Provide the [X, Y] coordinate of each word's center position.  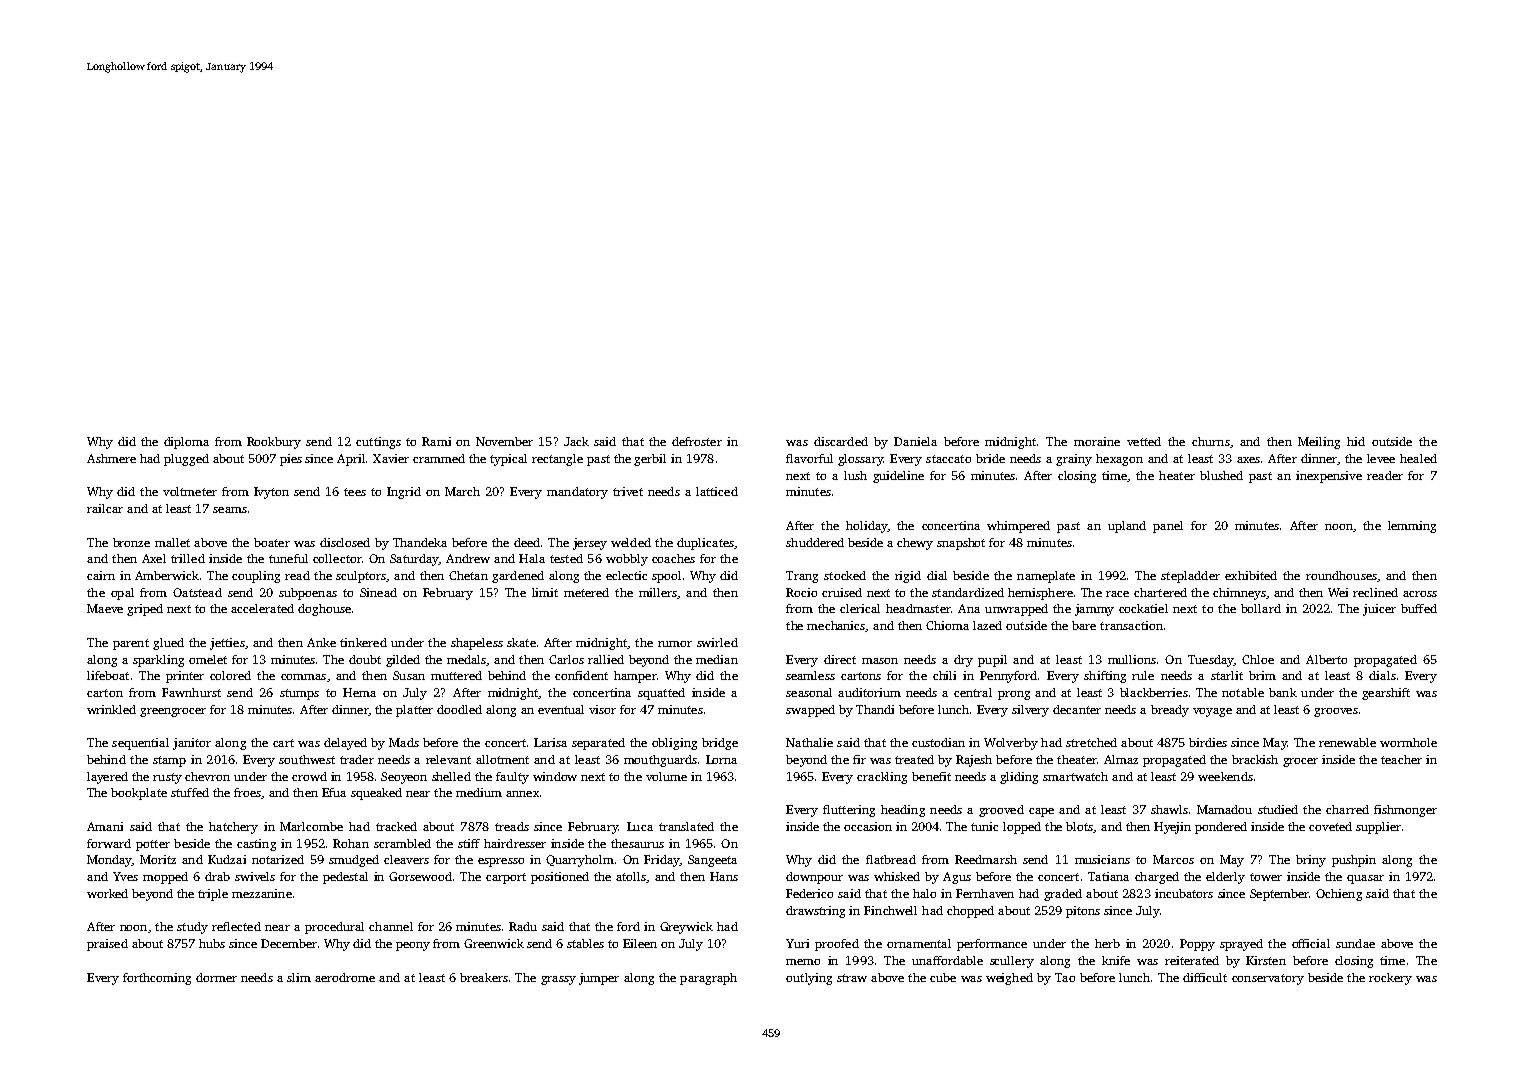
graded [1063, 895]
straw [852, 978]
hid [1356, 441]
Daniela [915, 441]
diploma [186, 443]
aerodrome [345, 977]
